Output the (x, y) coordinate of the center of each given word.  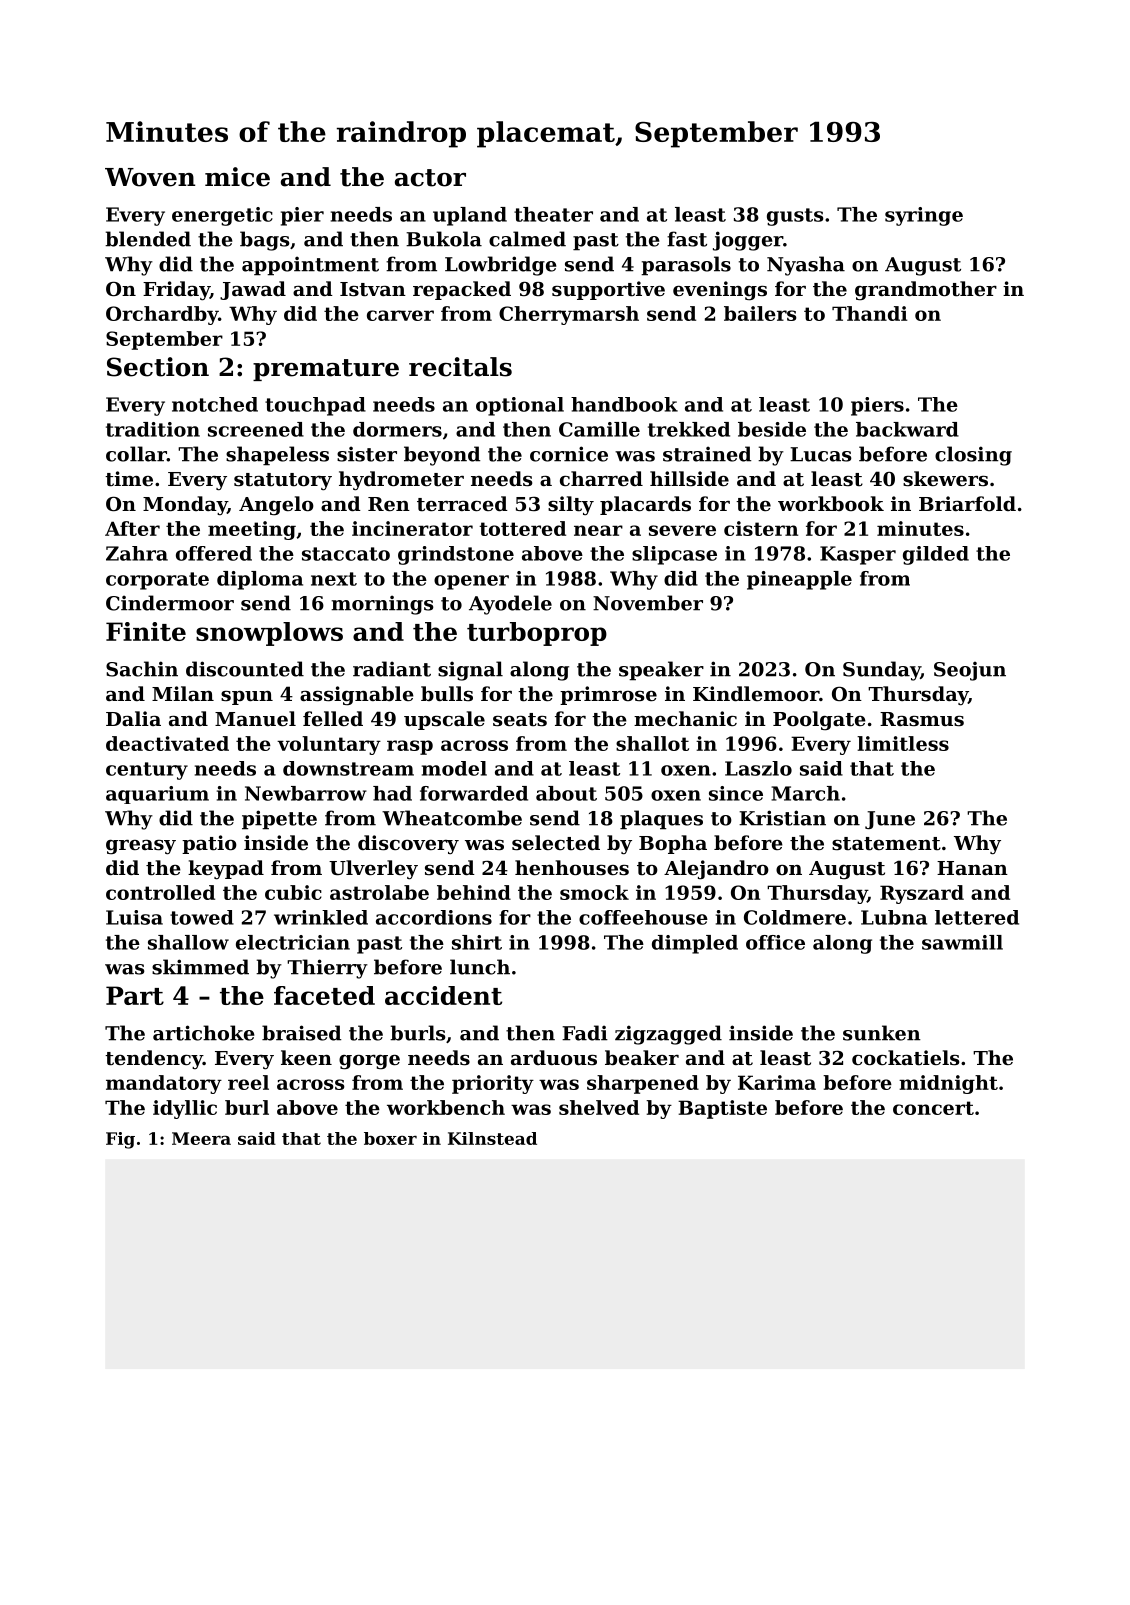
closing (973, 456)
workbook (831, 503)
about (566, 793)
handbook (624, 404)
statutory (283, 482)
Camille (599, 429)
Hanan (972, 868)
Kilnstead (492, 1138)
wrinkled (321, 917)
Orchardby (162, 315)
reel (248, 1082)
